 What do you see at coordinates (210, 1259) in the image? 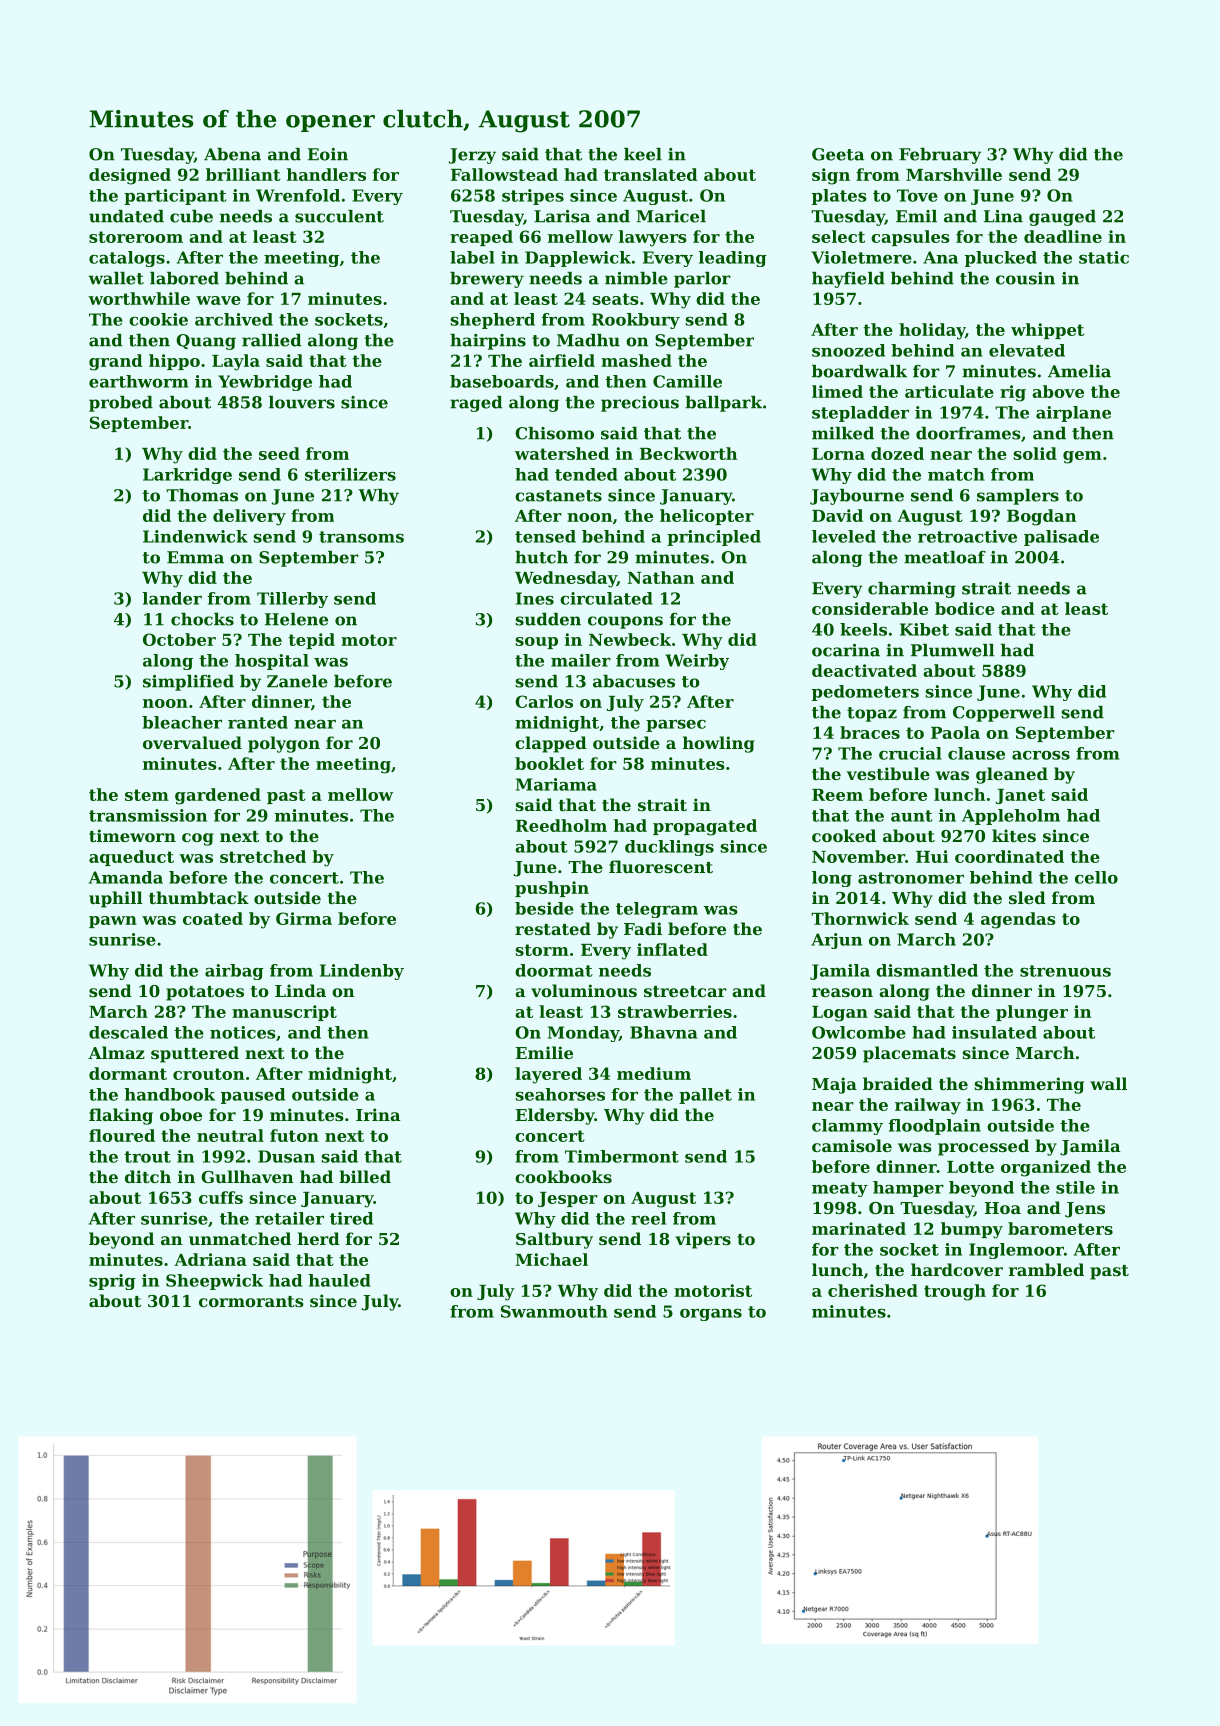
I see `Adriana` at bounding box center [210, 1259].
